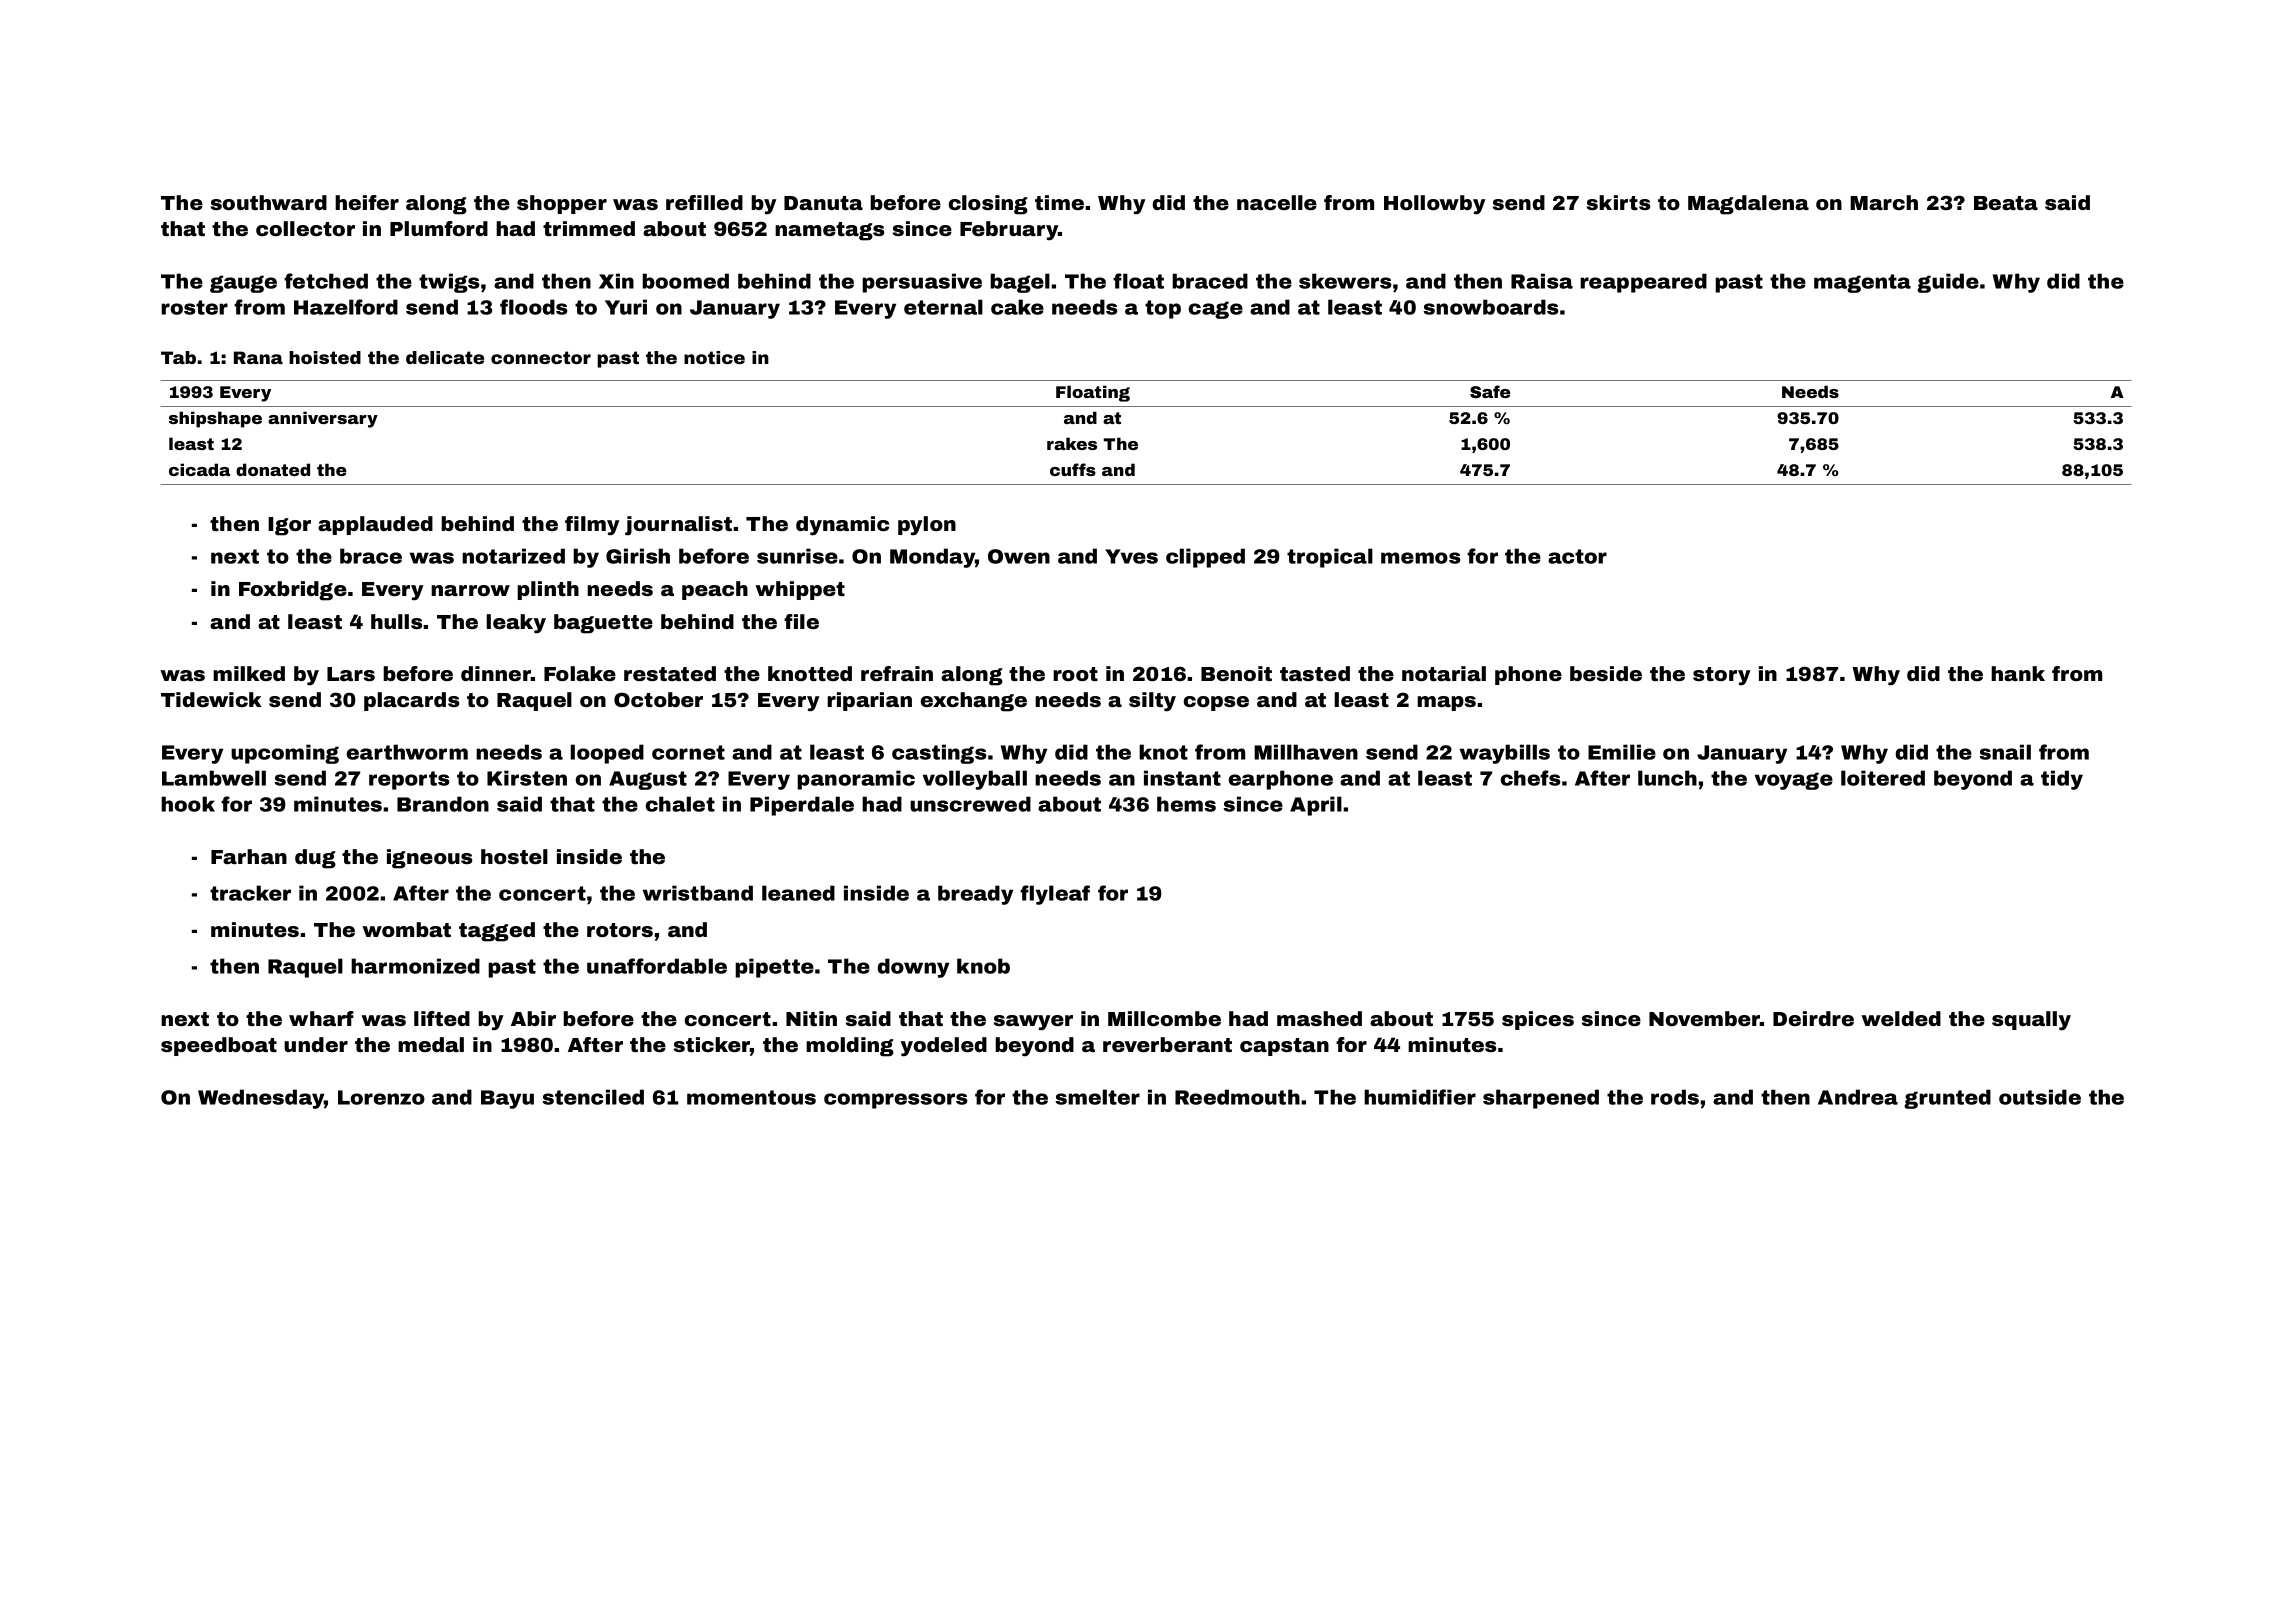 The width and height of the document is (2292, 1620). Describe the element at coordinates (1435, 205) in the document. I see `Hollowby` at that location.
